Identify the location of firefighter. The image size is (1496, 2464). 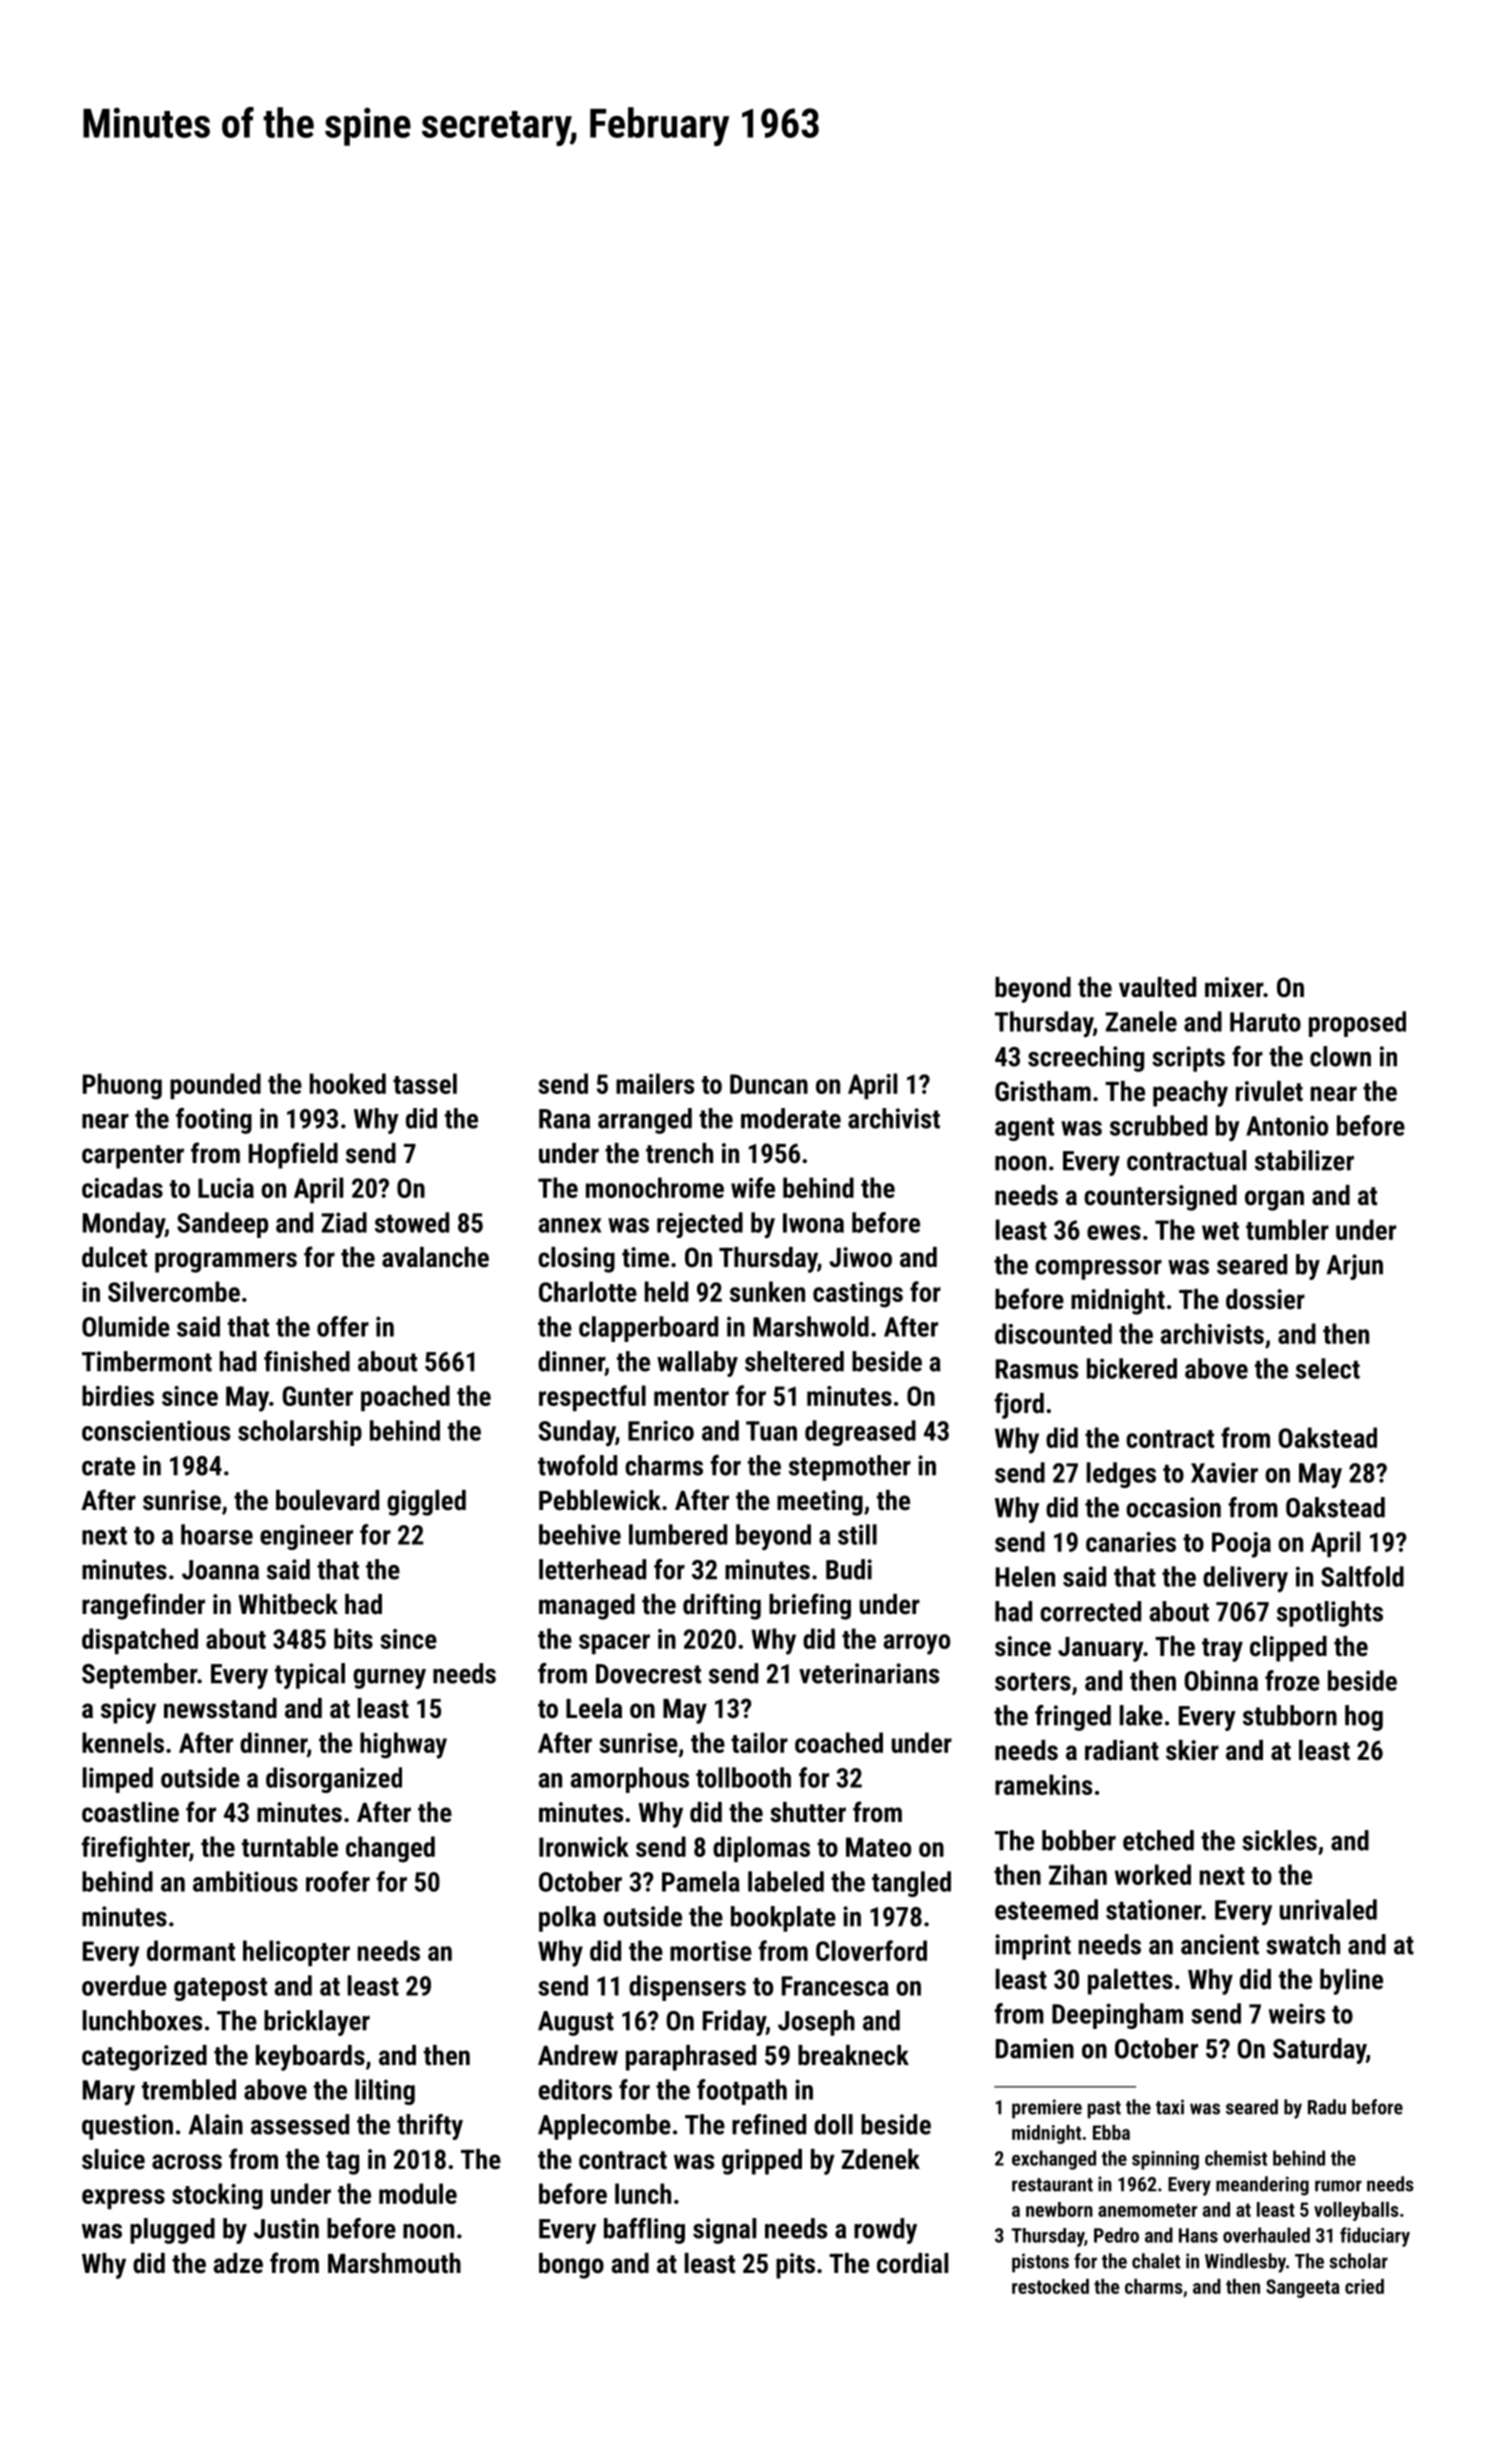
(135, 1849).
